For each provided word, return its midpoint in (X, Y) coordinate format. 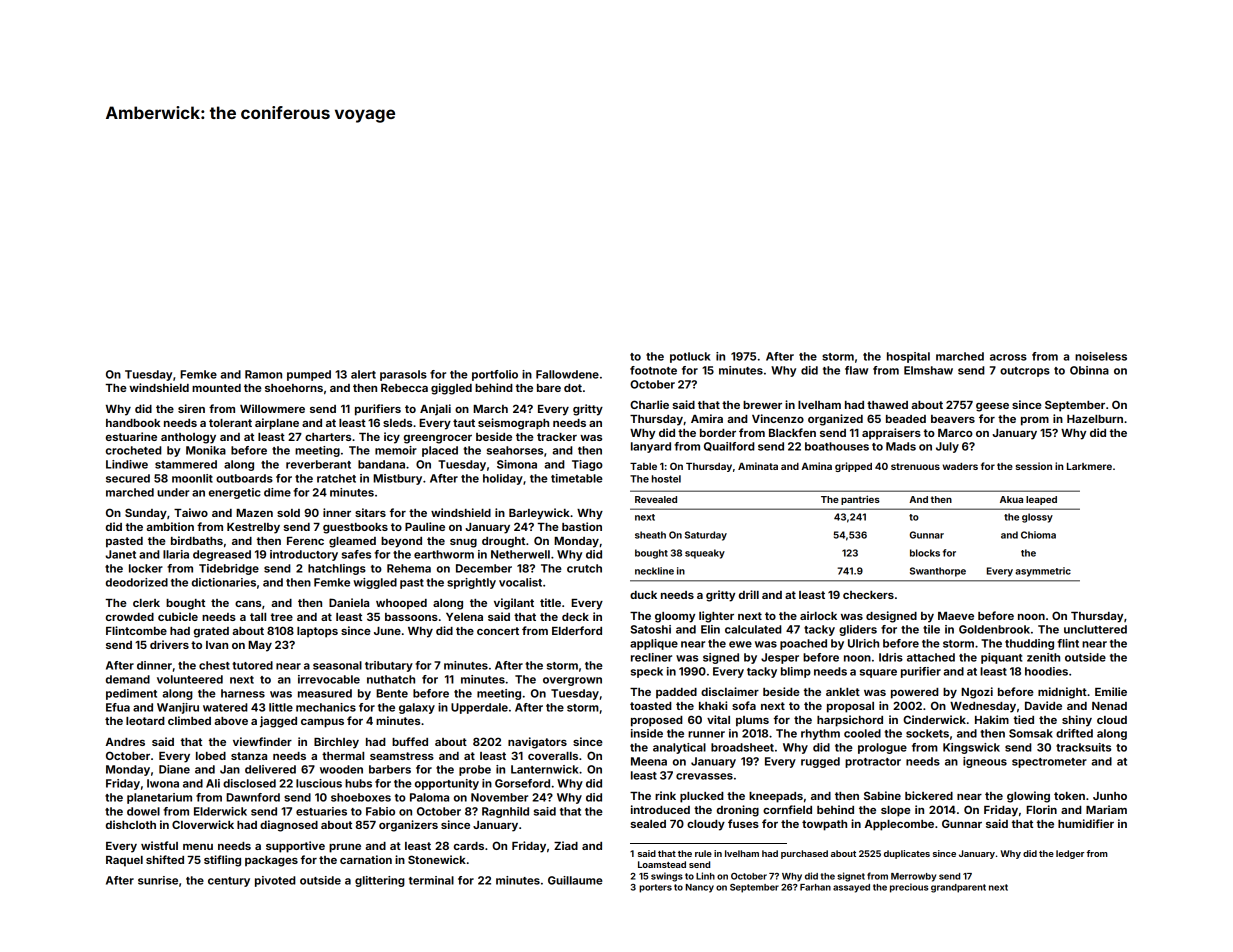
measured (325, 693)
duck (643, 595)
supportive (295, 847)
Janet (120, 554)
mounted (216, 388)
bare (549, 388)
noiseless (1101, 356)
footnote (653, 370)
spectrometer (1049, 763)
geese (992, 407)
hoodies (1046, 671)
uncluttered (1095, 629)
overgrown (572, 681)
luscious (319, 783)
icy (392, 438)
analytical (679, 748)
